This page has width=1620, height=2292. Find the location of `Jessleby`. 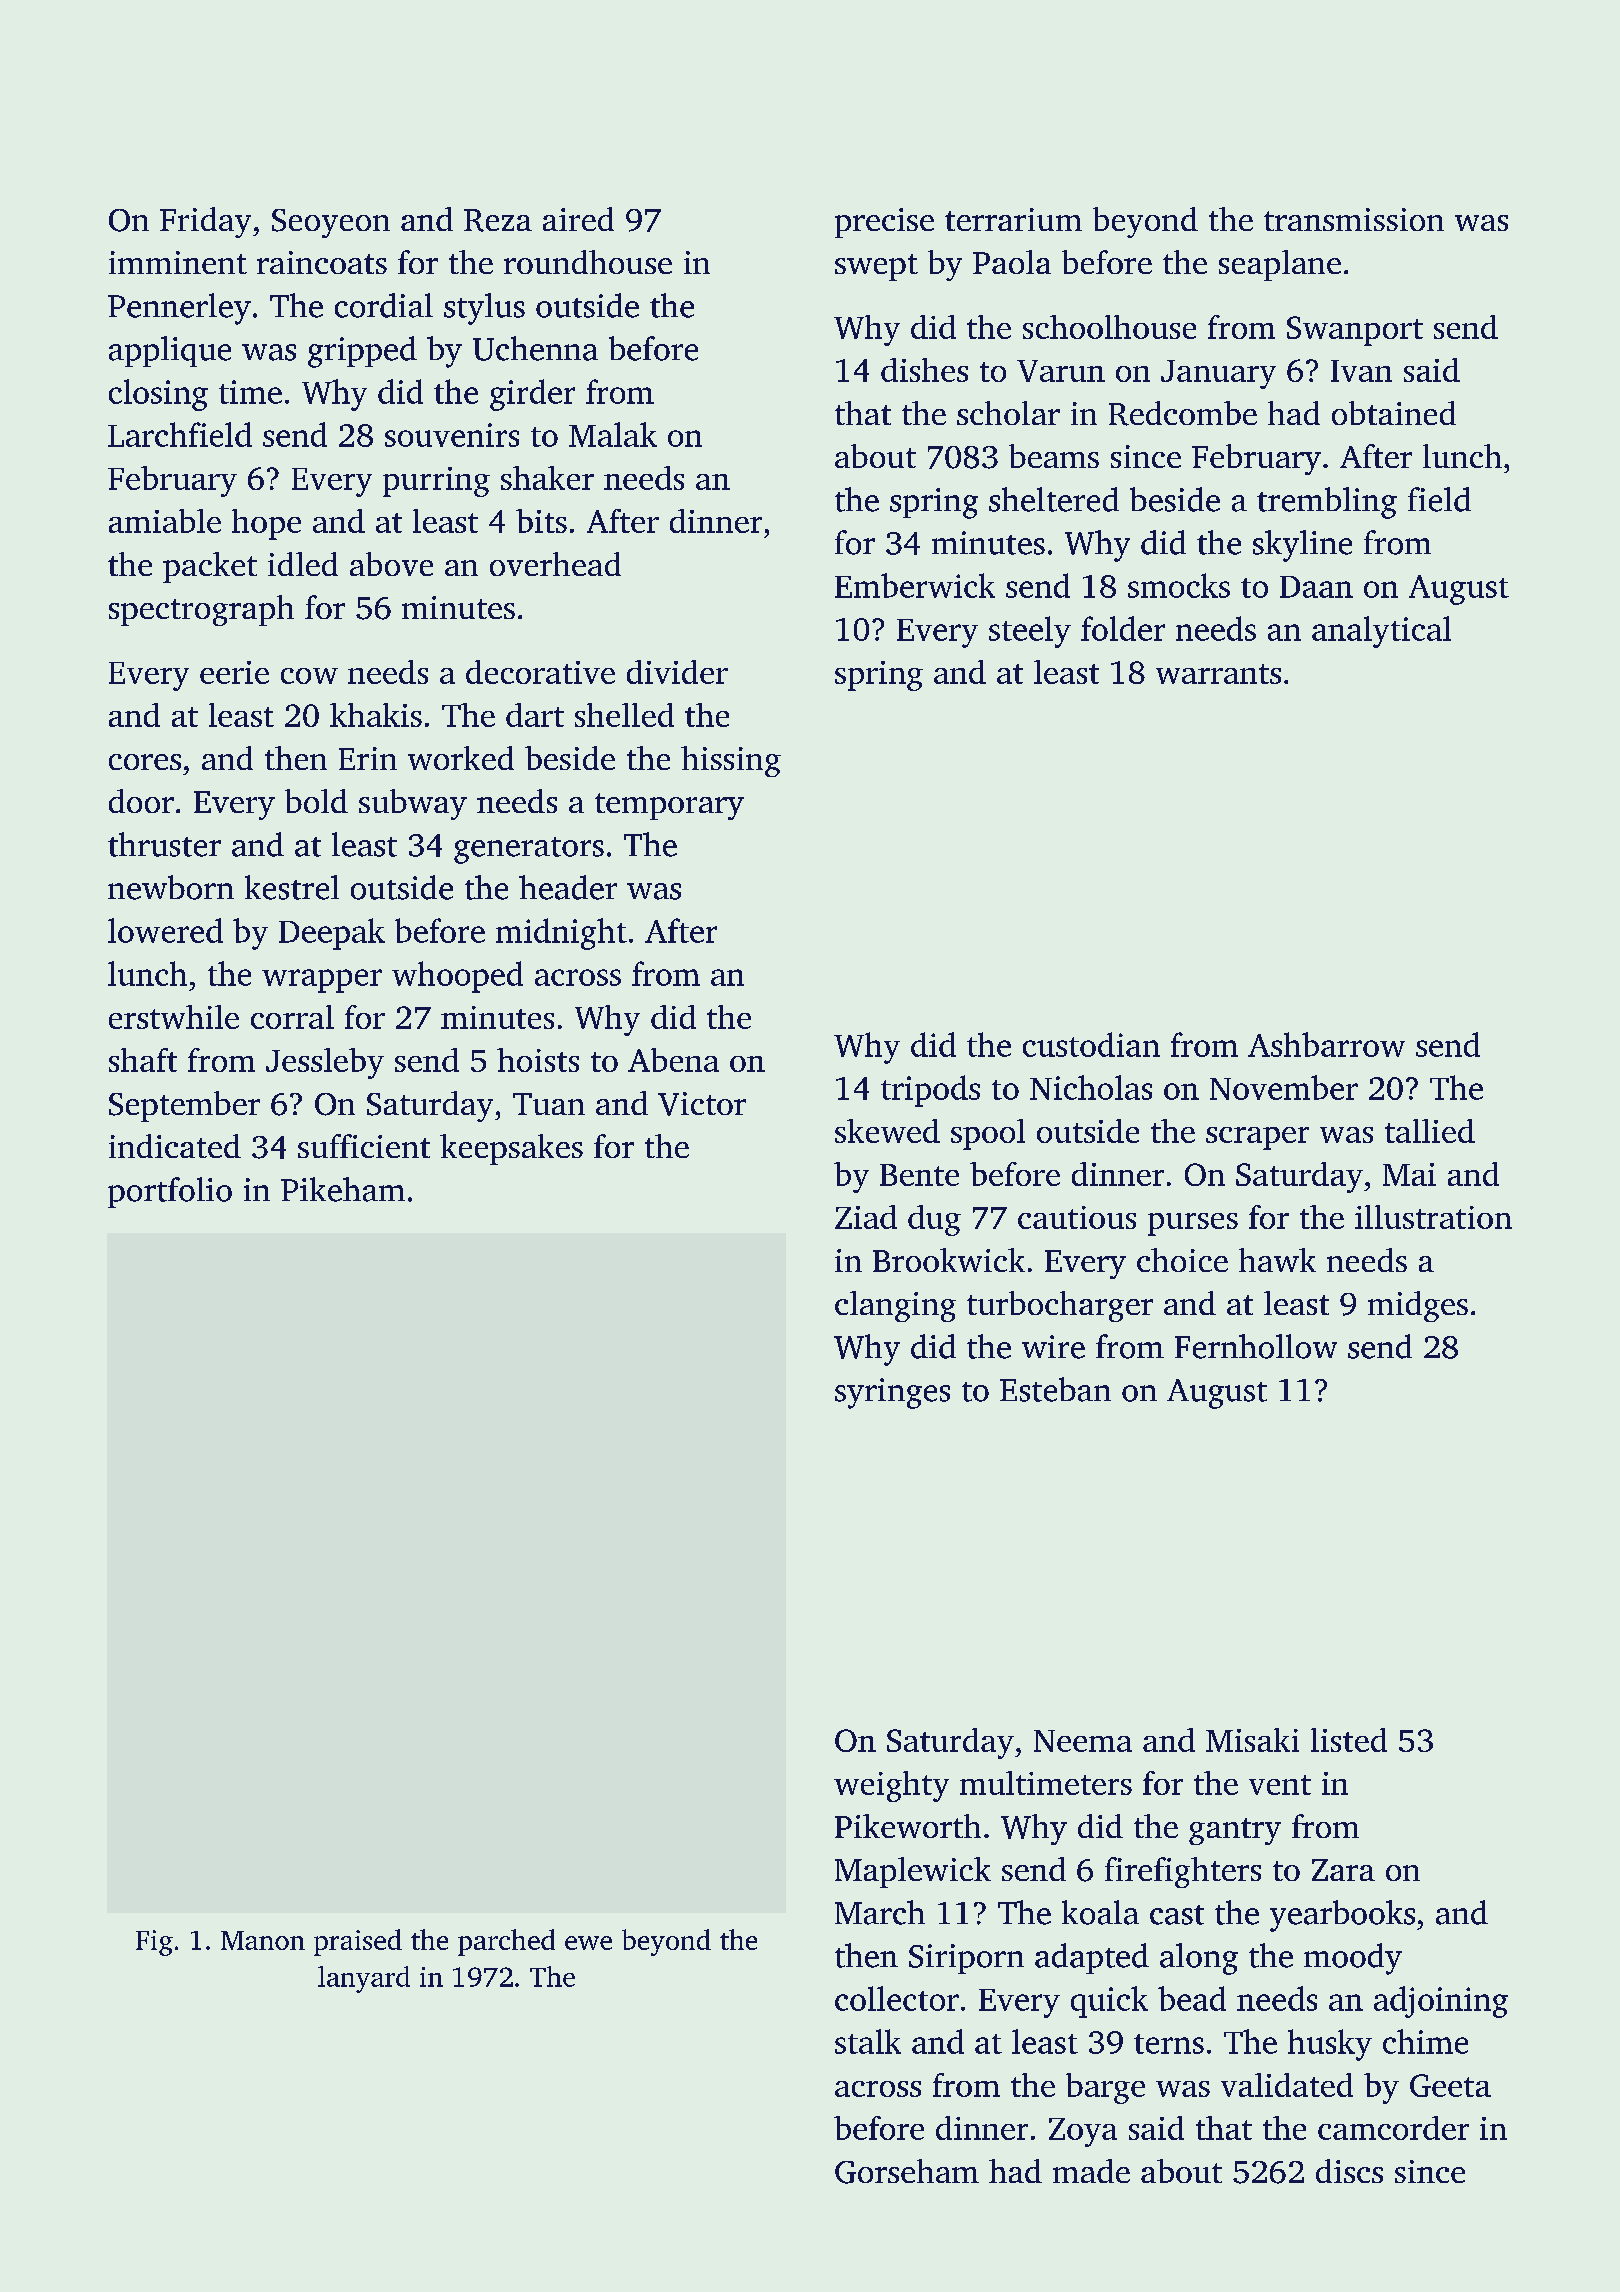

Jessleby is located at coordinates (325, 1063).
